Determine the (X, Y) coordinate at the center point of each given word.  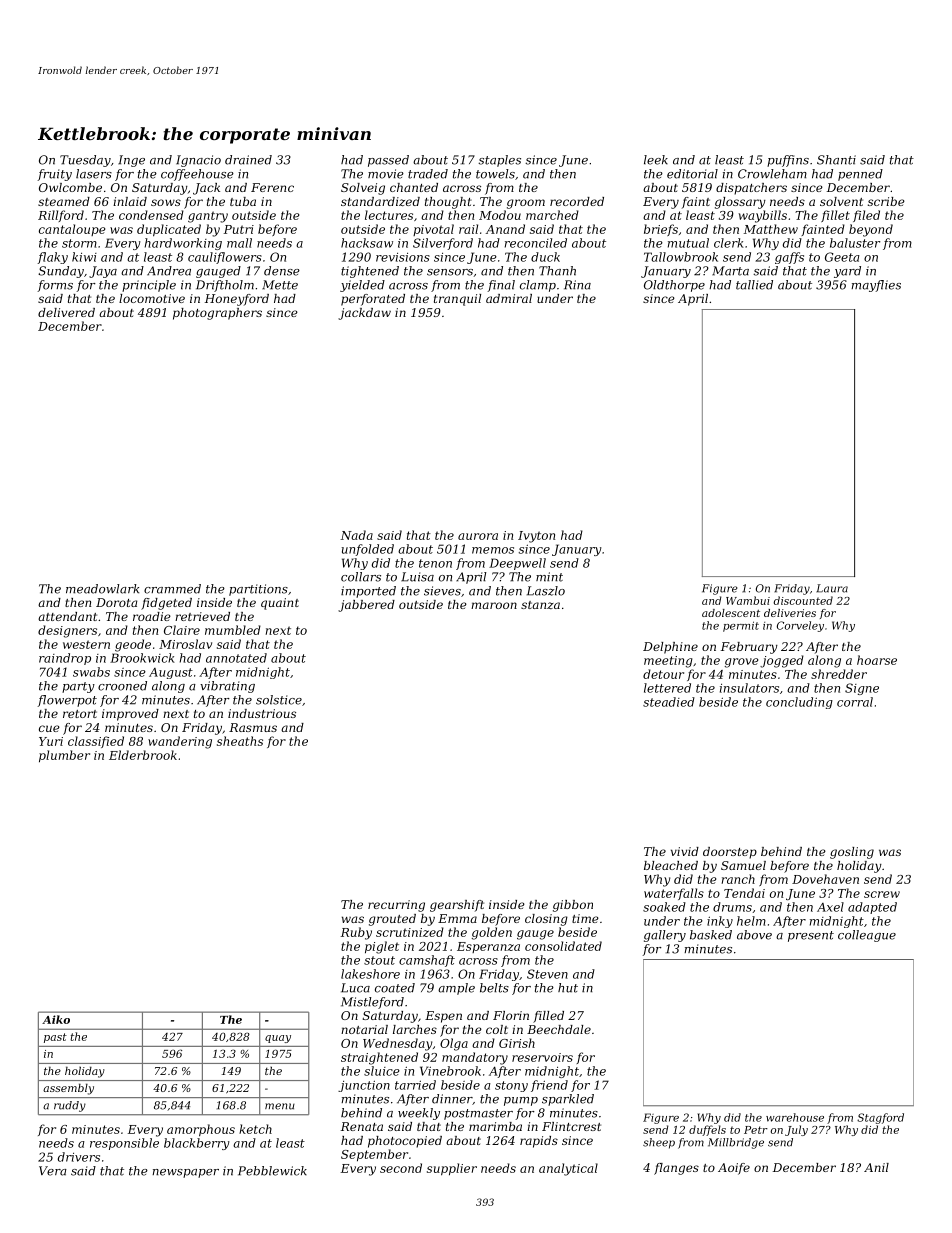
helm (751, 921)
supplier (452, 1169)
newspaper (185, 1173)
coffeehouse (197, 175)
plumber (64, 756)
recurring (396, 906)
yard (847, 272)
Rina (577, 285)
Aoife (734, 1169)
